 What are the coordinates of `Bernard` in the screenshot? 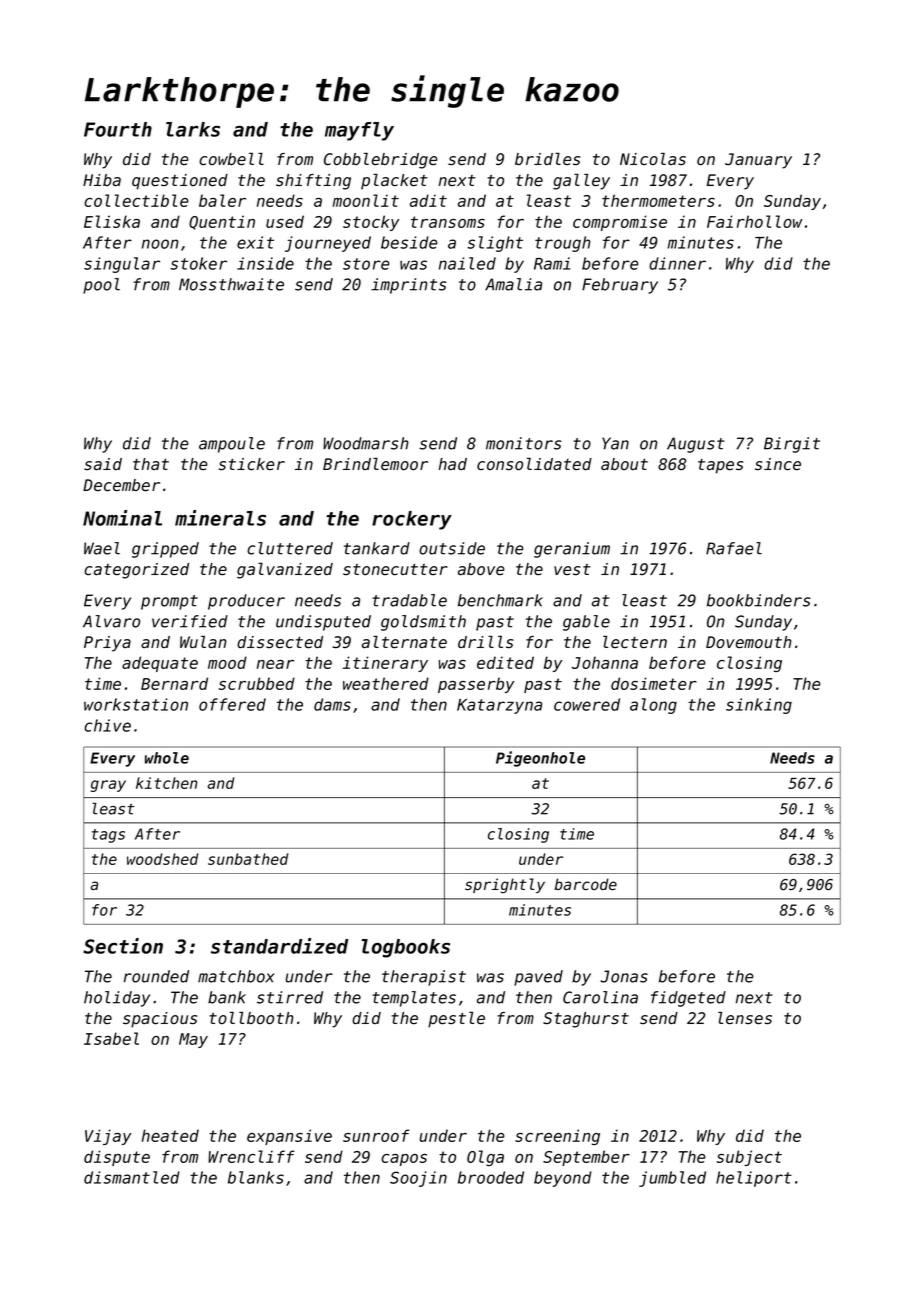 It's located at (174, 683).
